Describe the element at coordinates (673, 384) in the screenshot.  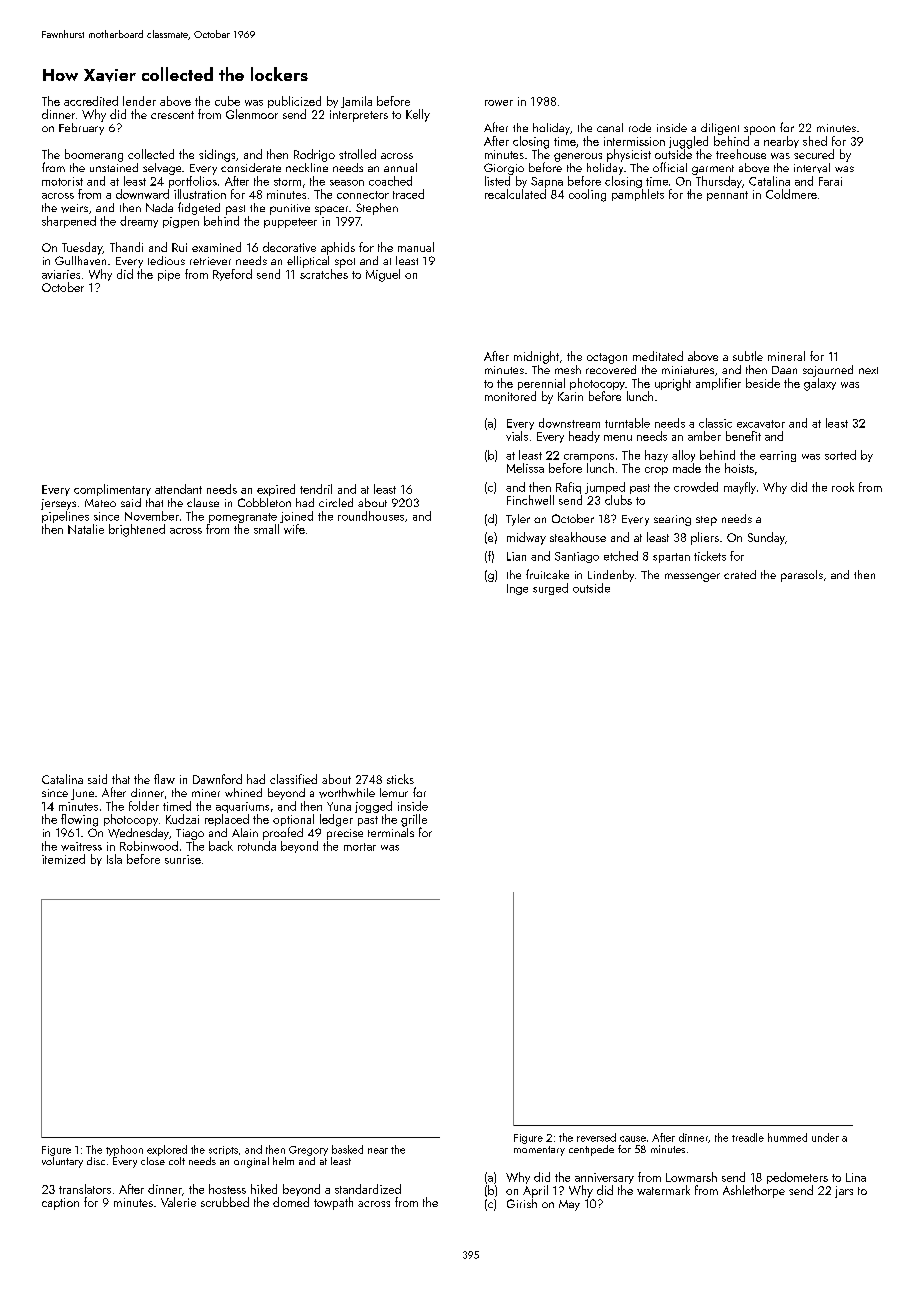
I see `upright` at that location.
